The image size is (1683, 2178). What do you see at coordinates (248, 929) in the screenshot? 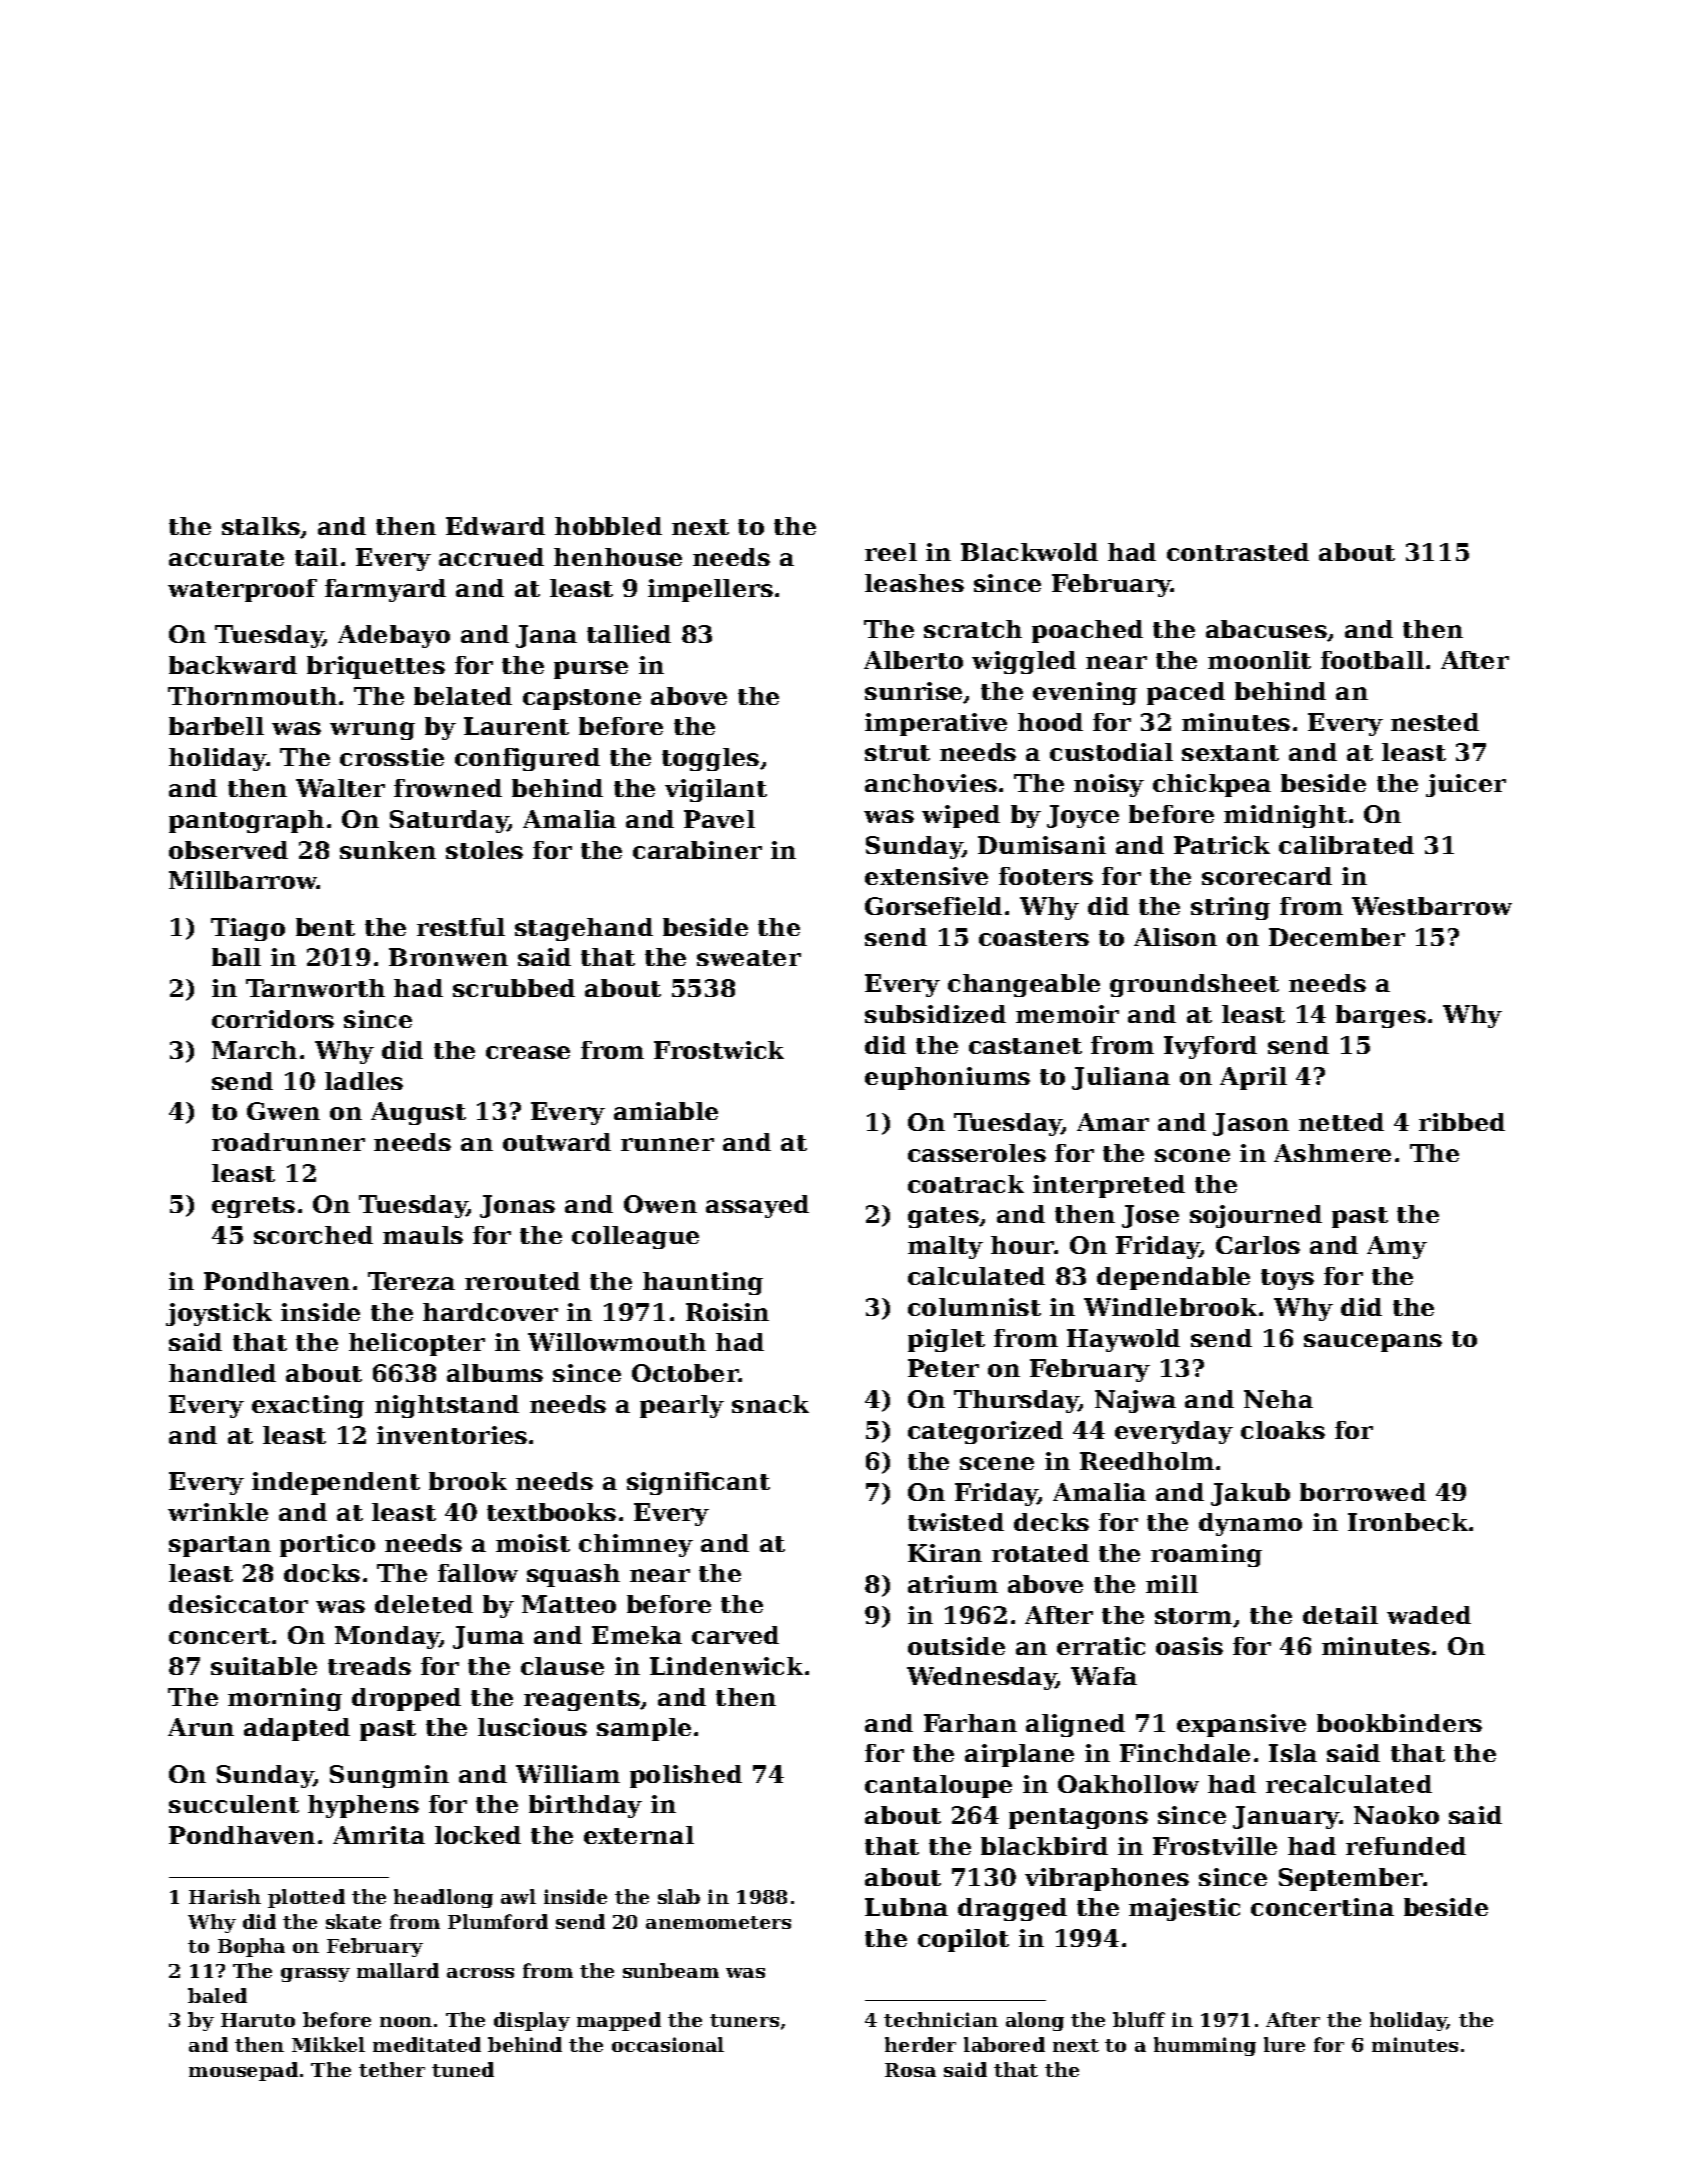
I see `Tiago` at bounding box center [248, 929].
